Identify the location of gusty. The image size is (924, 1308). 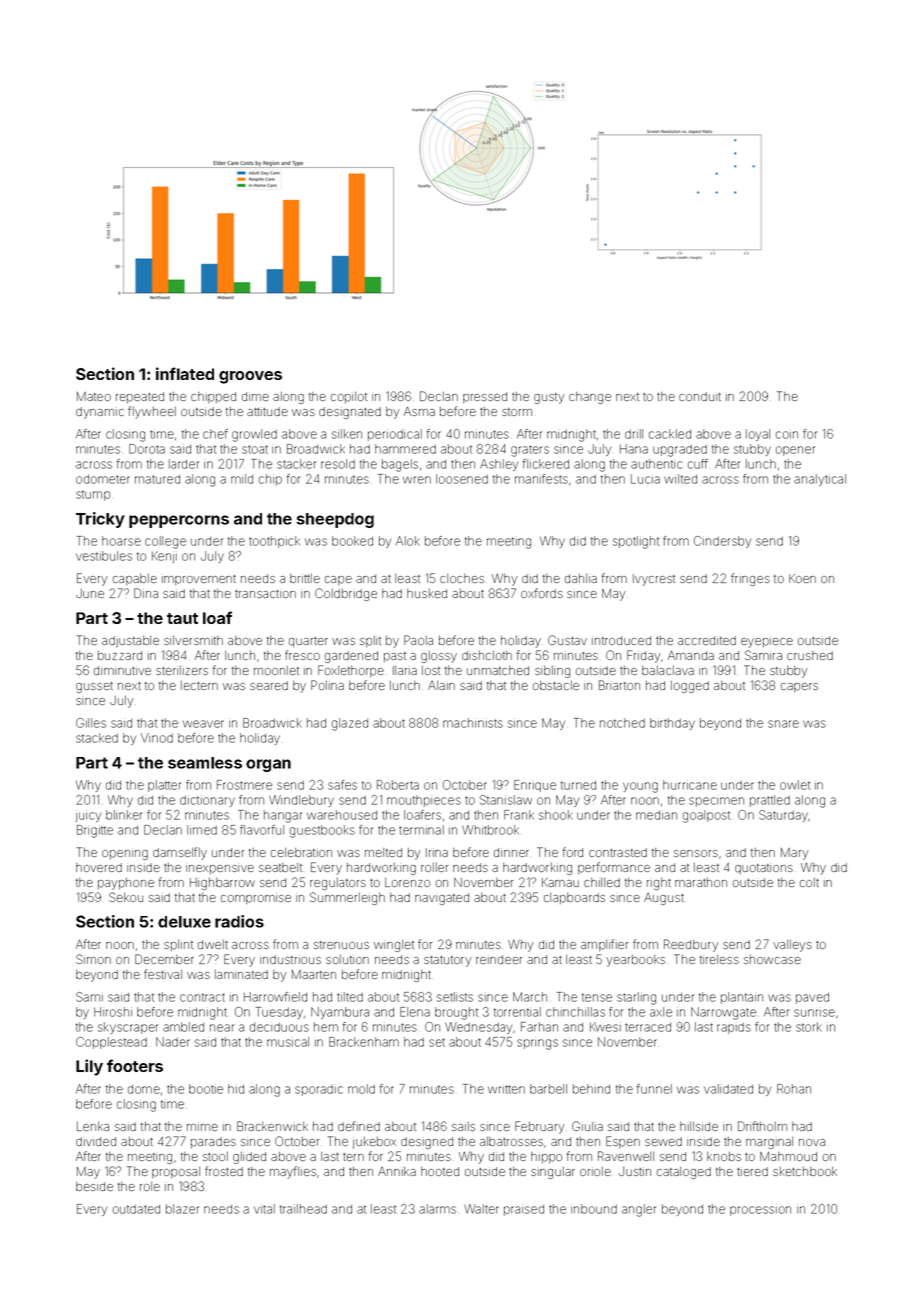
(549, 398).
